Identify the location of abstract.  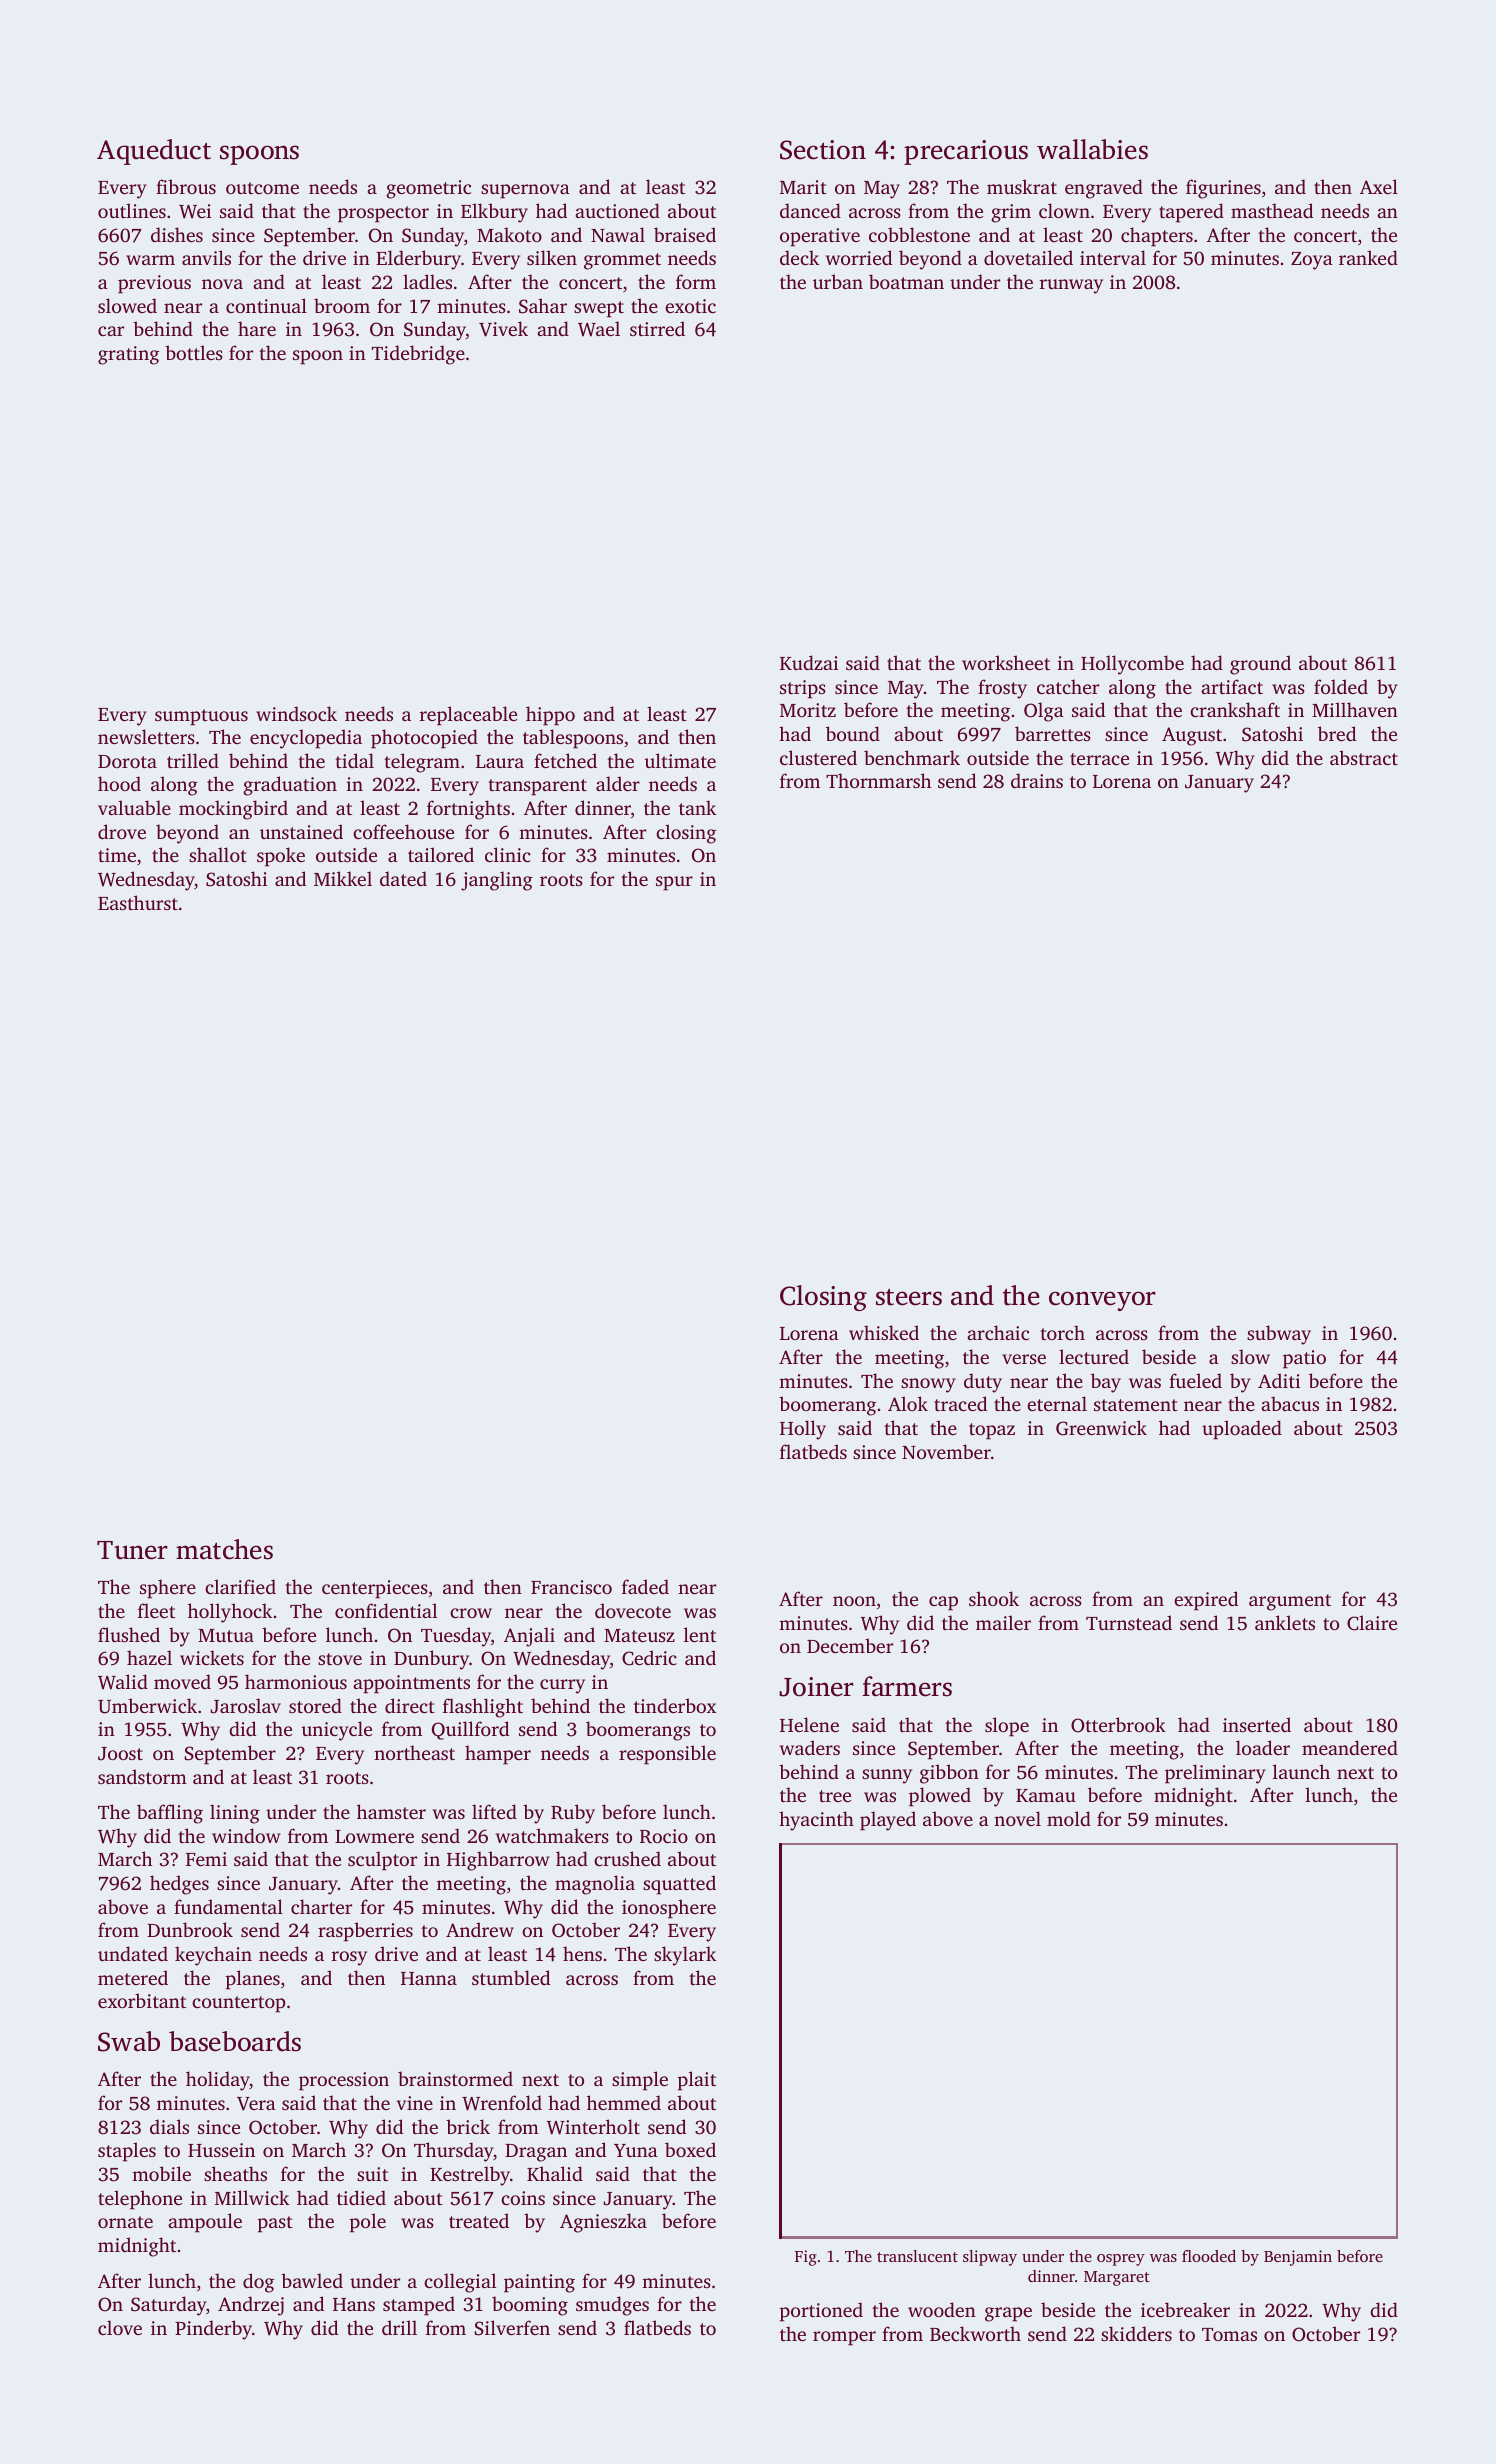
(1364, 757).
